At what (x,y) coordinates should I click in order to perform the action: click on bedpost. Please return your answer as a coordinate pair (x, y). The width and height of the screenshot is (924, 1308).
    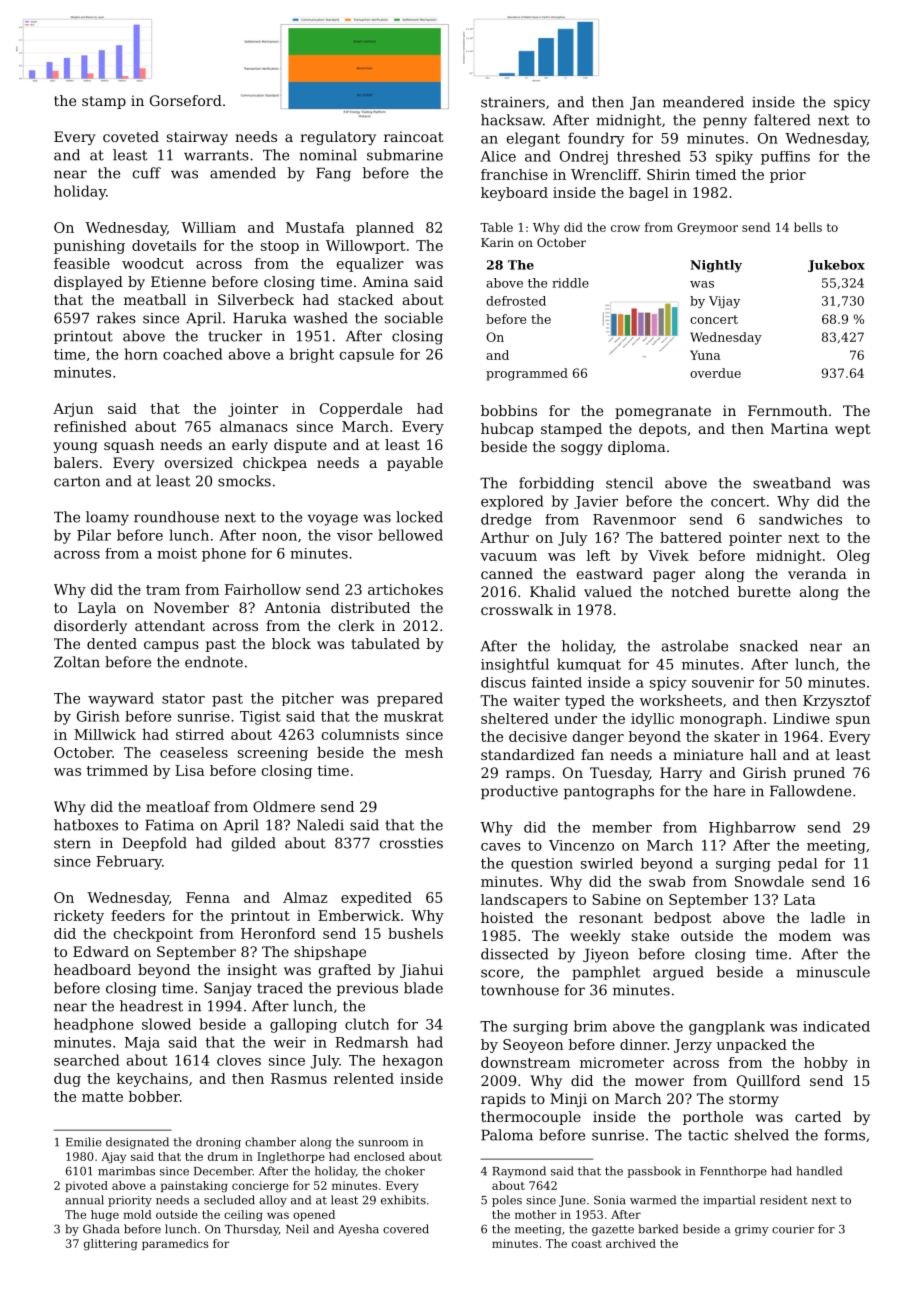
    Looking at the image, I should click on (683, 919).
